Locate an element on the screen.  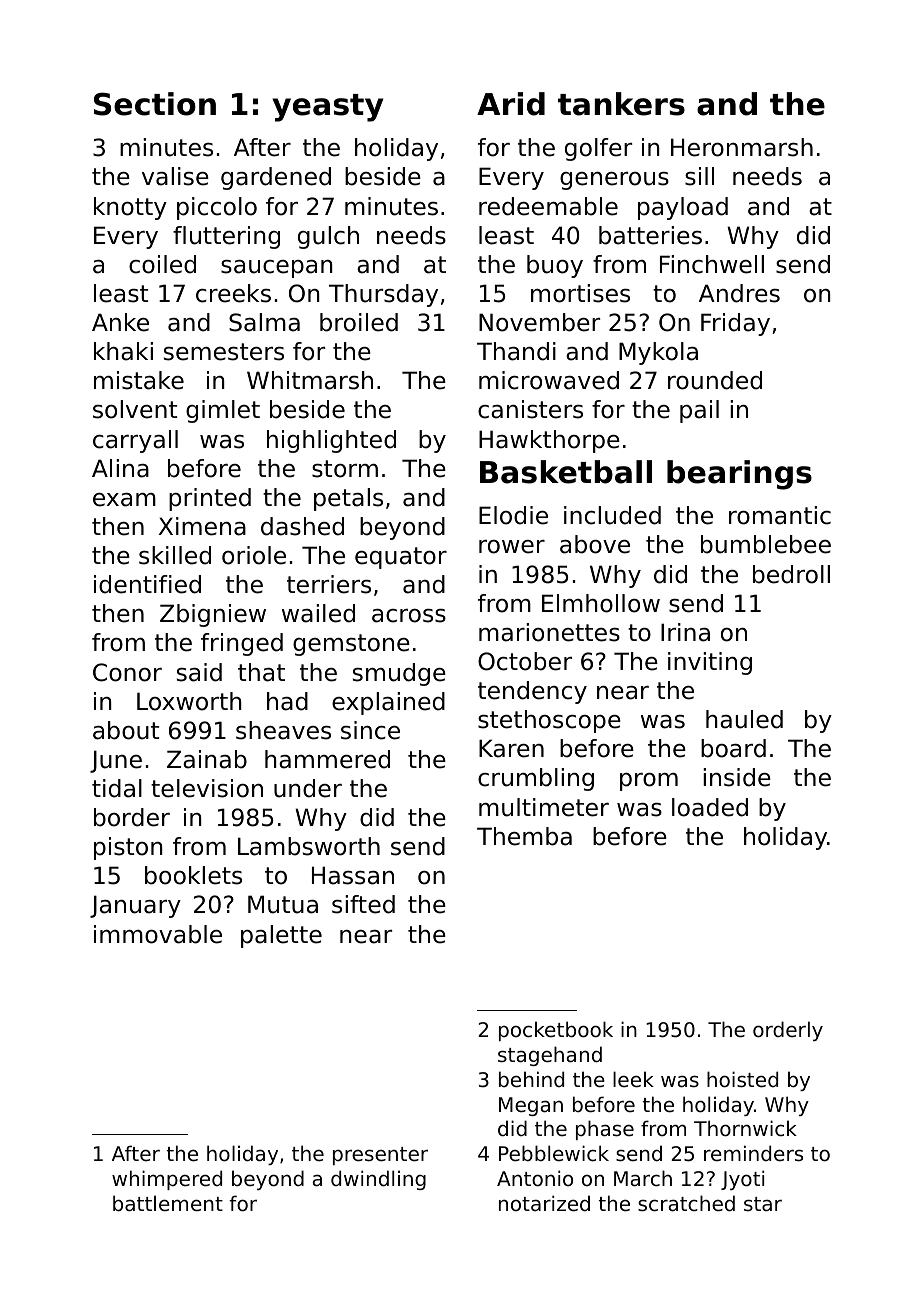
Thursday is located at coordinates (383, 295).
